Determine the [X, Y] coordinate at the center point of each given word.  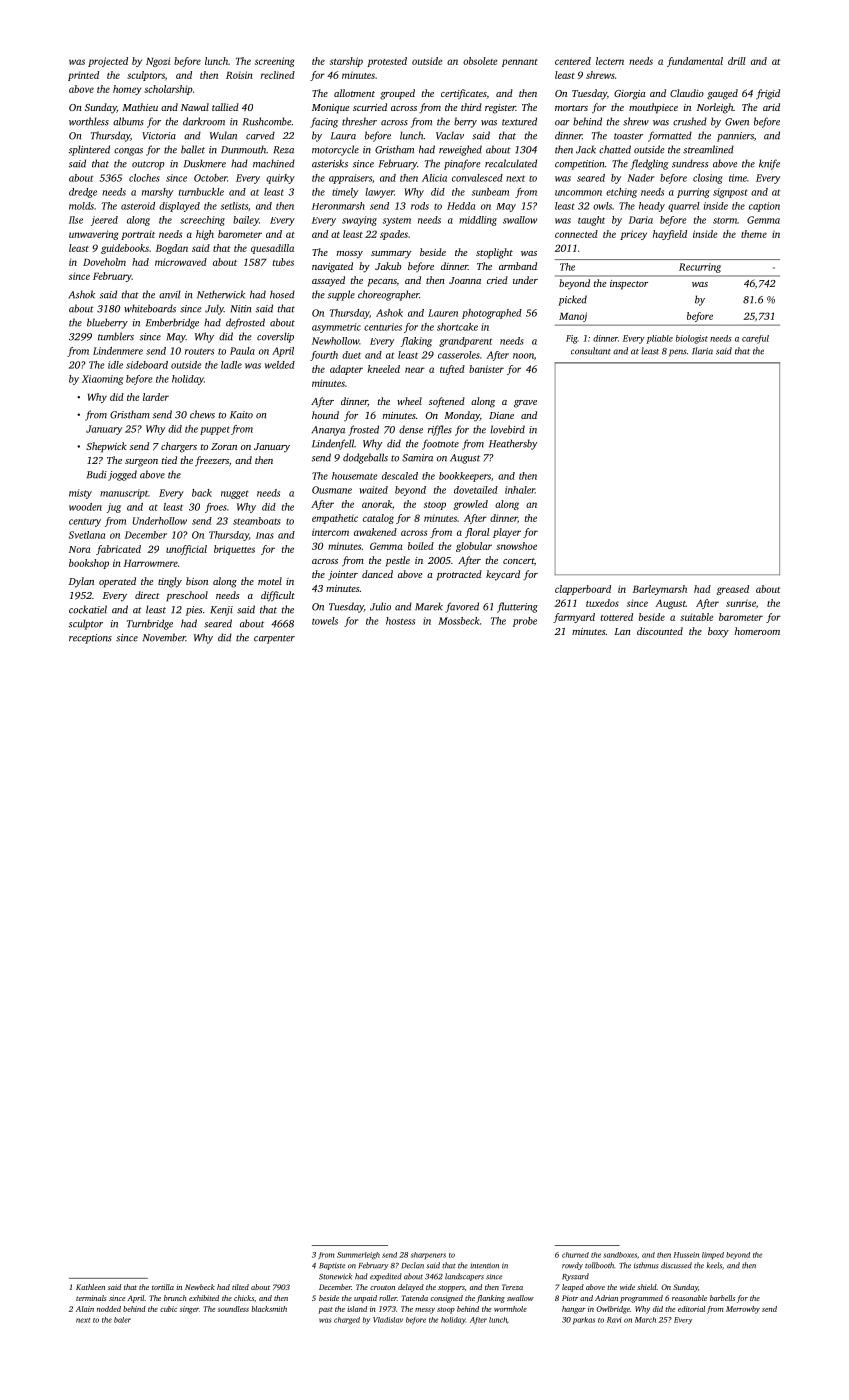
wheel [409, 401]
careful [755, 339]
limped [713, 1256]
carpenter [274, 639]
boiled [421, 546]
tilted [240, 1287]
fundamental [695, 62]
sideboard [147, 365]
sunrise [741, 603]
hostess [400, 621]
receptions [90, 639]
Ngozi [158, 62]
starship [346, 62]
